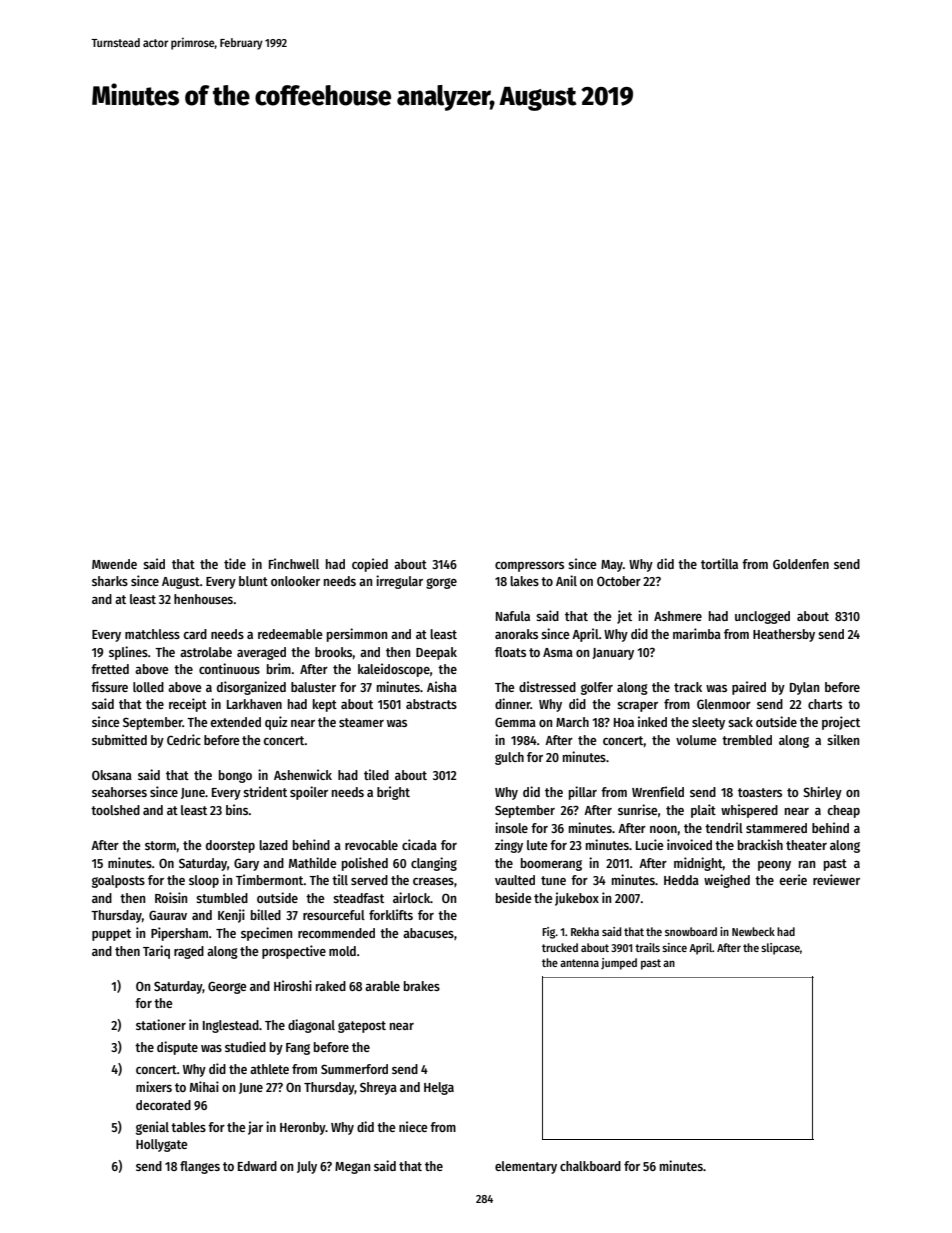 This page has width=952, height=1233. What do you see at coordinates (370, 565) in the page?
I see `copied` at bounding box center [370, 565].
